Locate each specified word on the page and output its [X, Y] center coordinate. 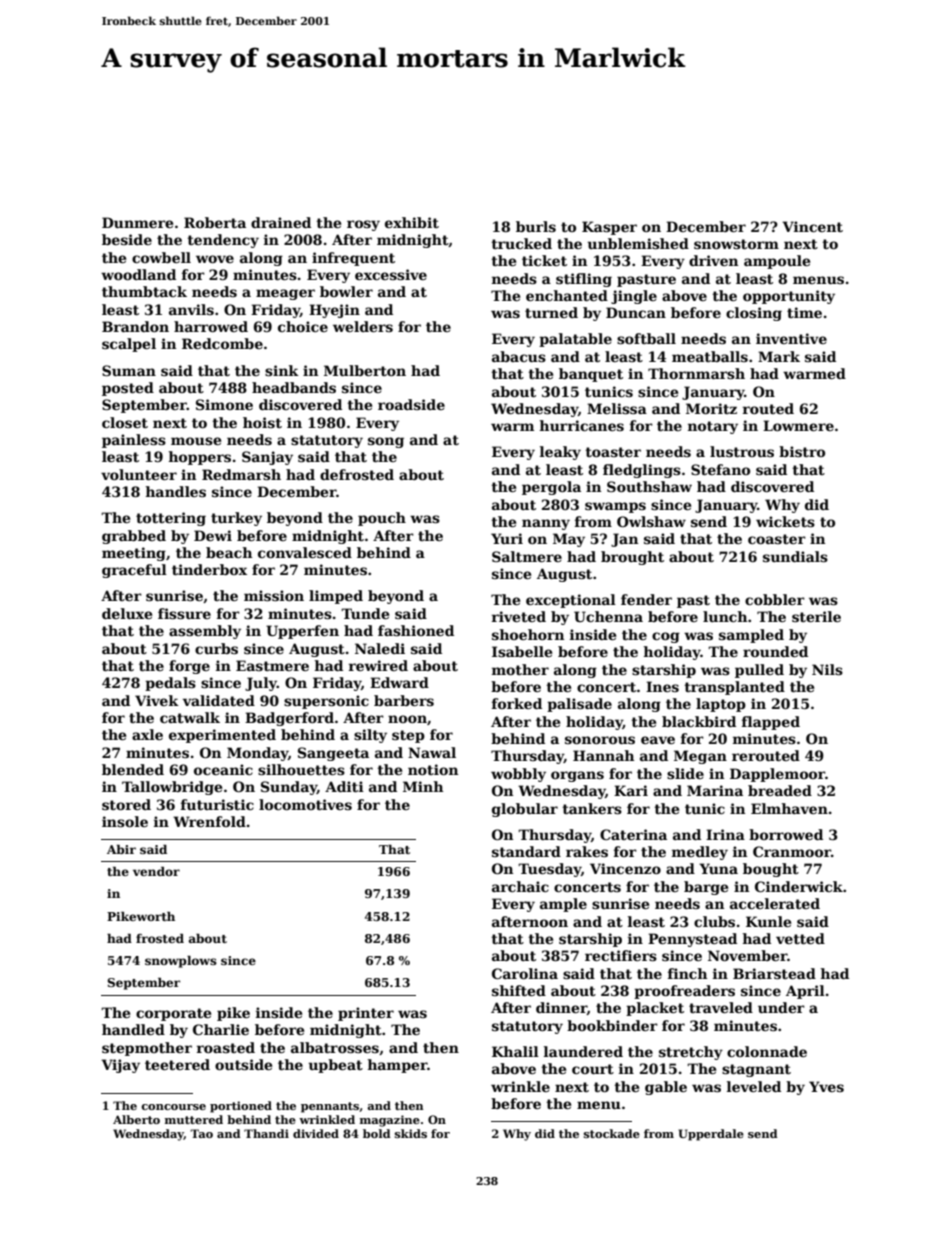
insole [125, 821]
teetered [177, 1064]
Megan [700, 757]
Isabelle [522, 651]
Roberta [215, 222]
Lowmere [798, 425]
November [747, 955]
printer [366, 1014]
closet [125, 422]
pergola [551, 488]
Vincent [812, 226]
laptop [721, 705]
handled [133, 1029]
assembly [205, 632]
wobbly [518, 775]
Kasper [609, 228]
